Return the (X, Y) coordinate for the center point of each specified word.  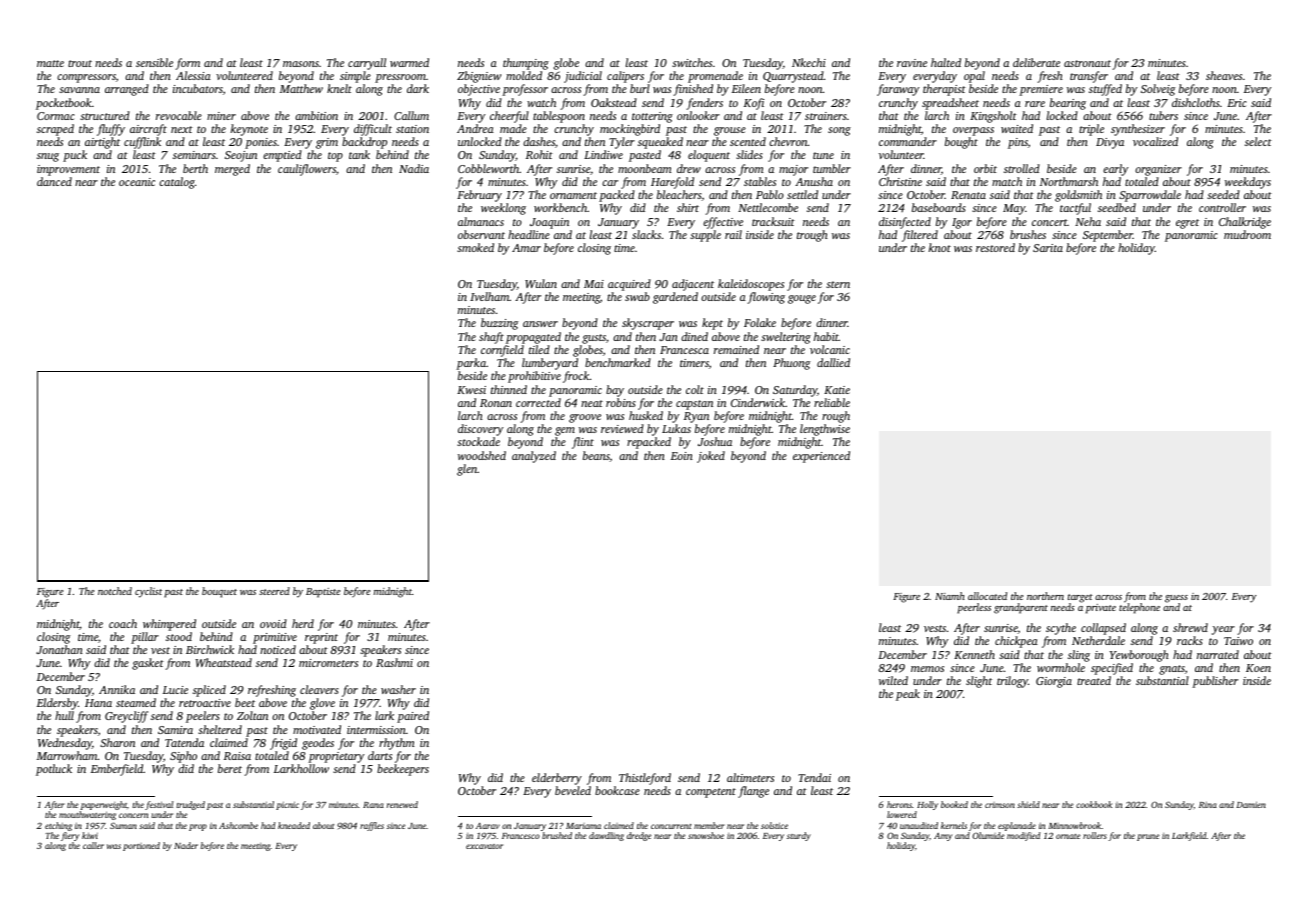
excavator (484, 846)
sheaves (1224, 75)
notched (115, 591)
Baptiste (323, 593)
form (187, 64)
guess (1176, 599)
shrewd (1190, 627)
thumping (526, 64)
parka (471, 364)
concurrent (671, 826)
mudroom (1247, 234)
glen (467, 470)
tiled (539, 349)
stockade (478, 441)
